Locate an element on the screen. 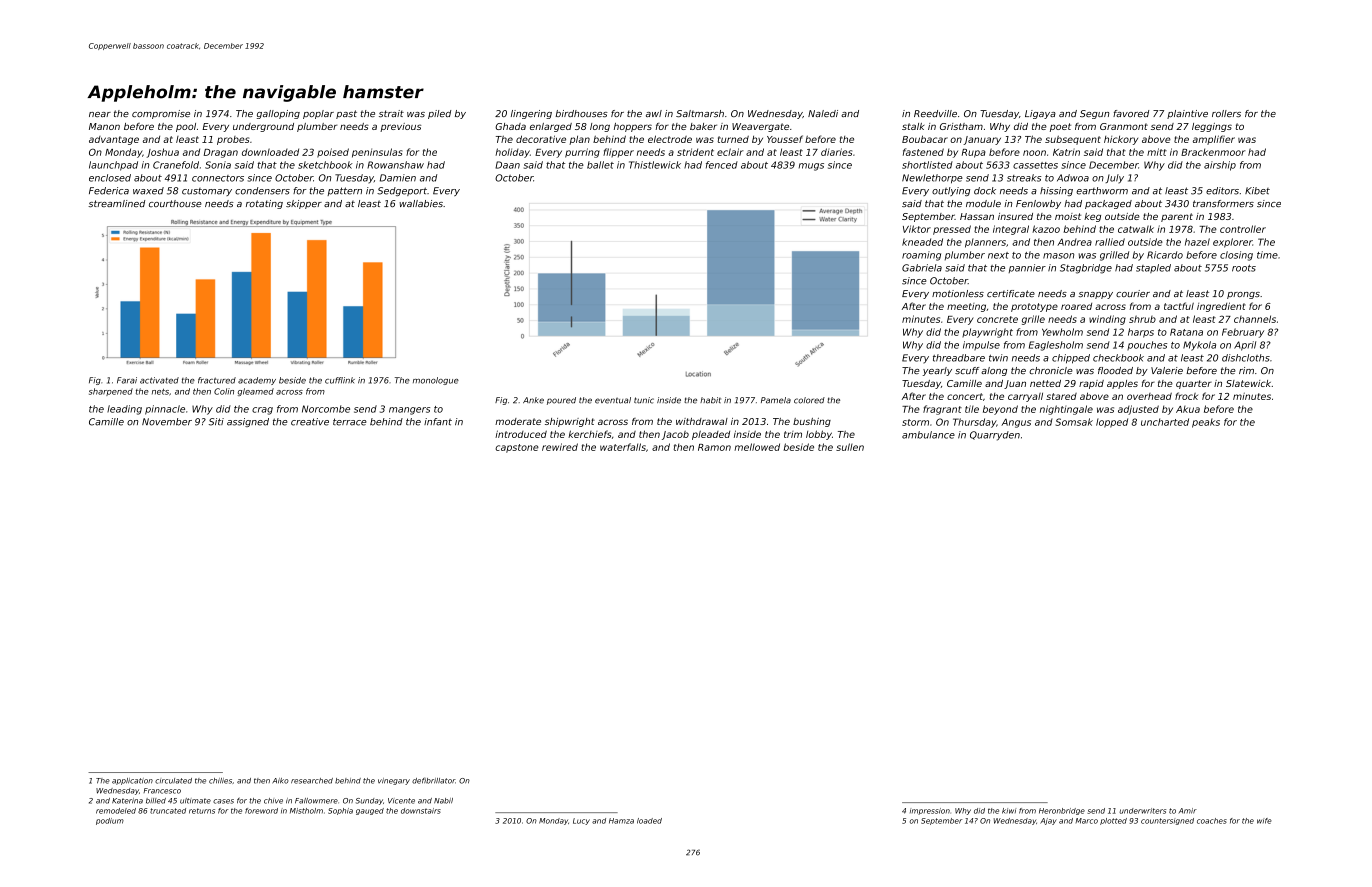  Hamza is located at coordinates (621, 821).
